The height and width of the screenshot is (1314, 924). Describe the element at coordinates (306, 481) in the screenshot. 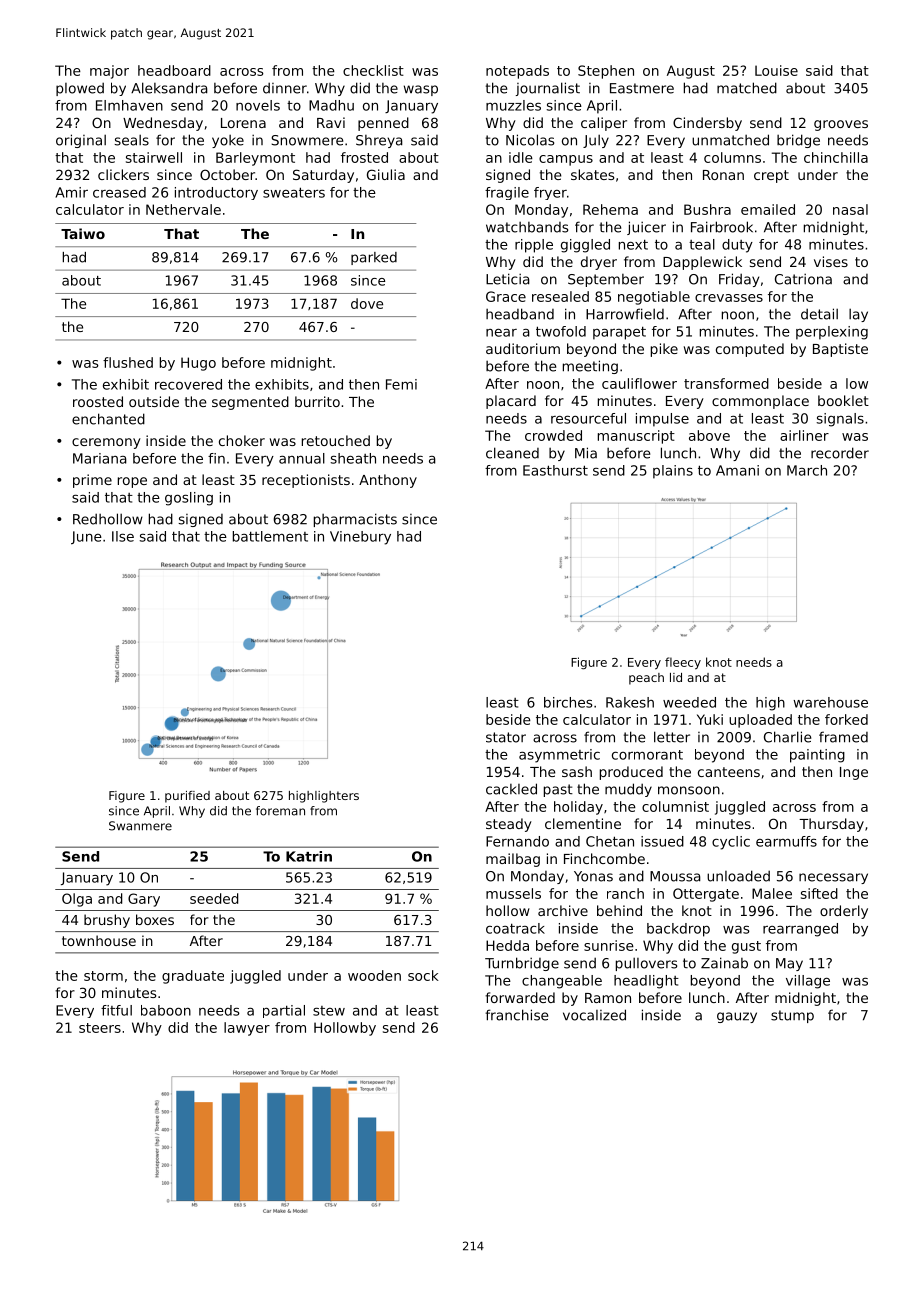

I see `receptionists` at that location.
